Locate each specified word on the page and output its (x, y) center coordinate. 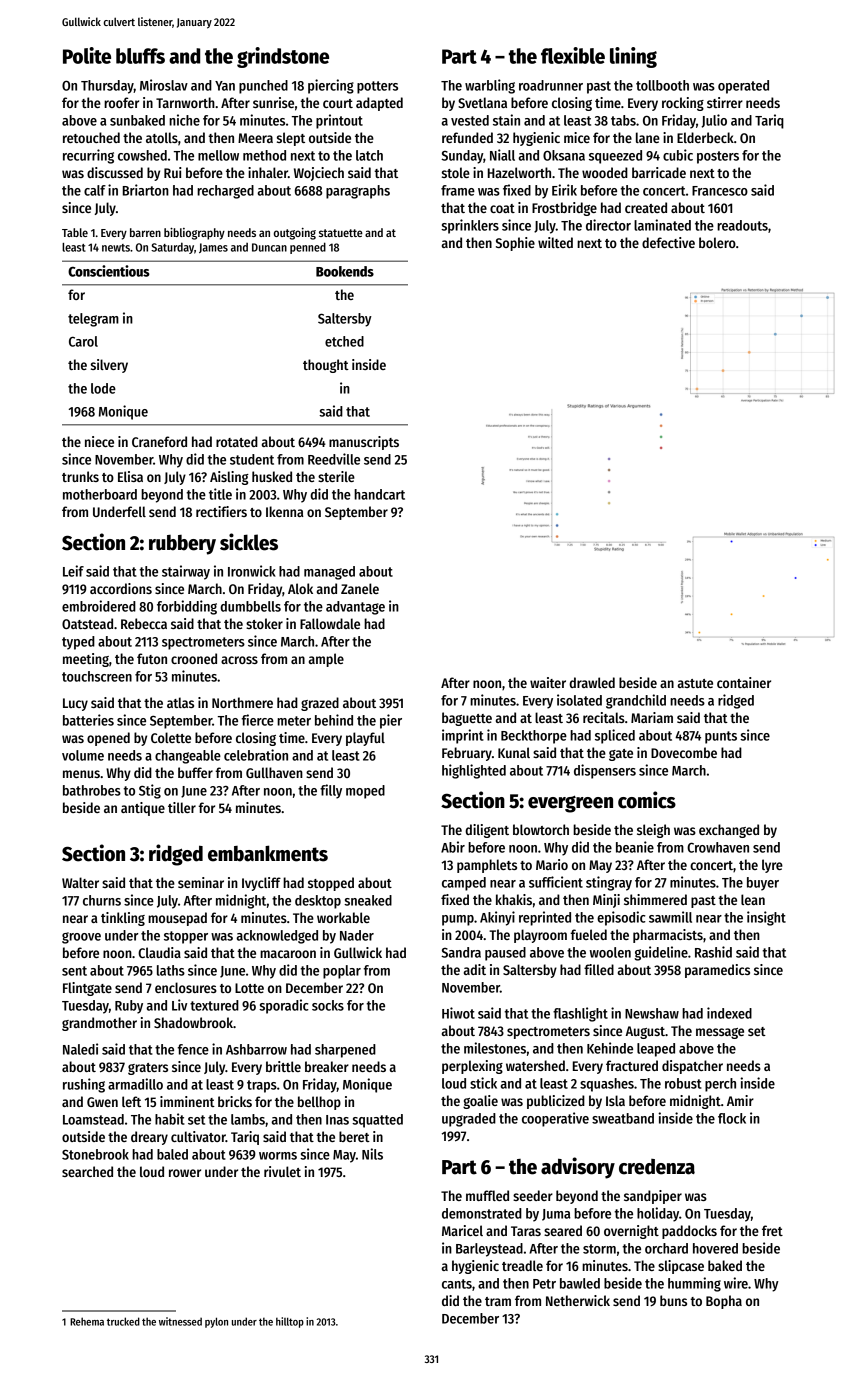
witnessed (180, 1321)
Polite (87, 55)
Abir (453, 847)
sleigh (653, 831)
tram (498, 1301)
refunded (467, 137)
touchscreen (97, 676)
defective (668, 242)
